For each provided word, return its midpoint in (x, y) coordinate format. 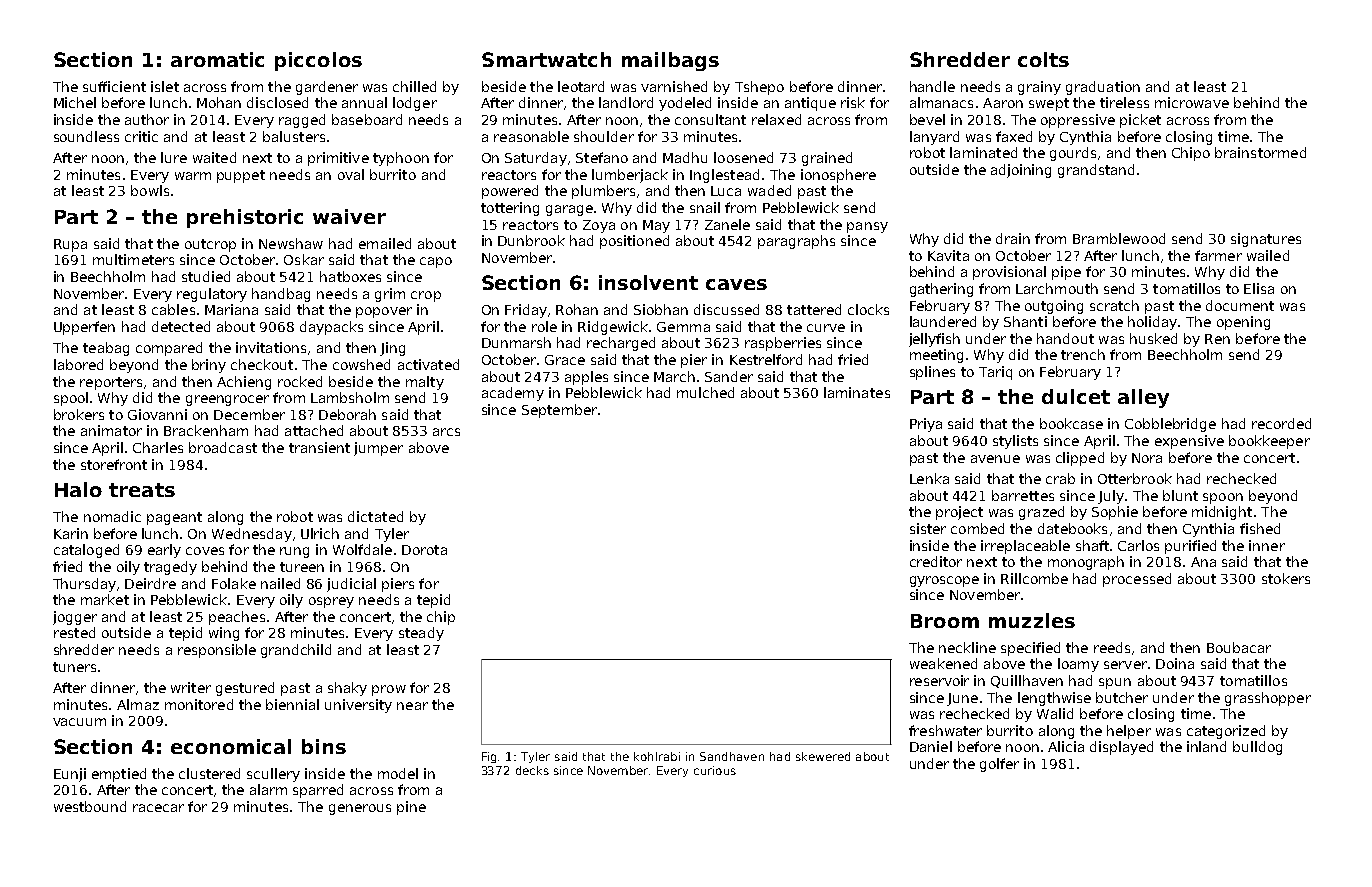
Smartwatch (546, 59)
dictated (375, 516)
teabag (106, 349)
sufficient (114, 86)
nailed (280, 583)
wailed (1268, 255)
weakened (943, 663)
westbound (90, 806)
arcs (446, 432)
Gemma (683, 327)
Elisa (1259, 288)
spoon (1223, 498)
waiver (349, 216)
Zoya (599, 226)
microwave (1192, 102)
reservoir (939, 680)
